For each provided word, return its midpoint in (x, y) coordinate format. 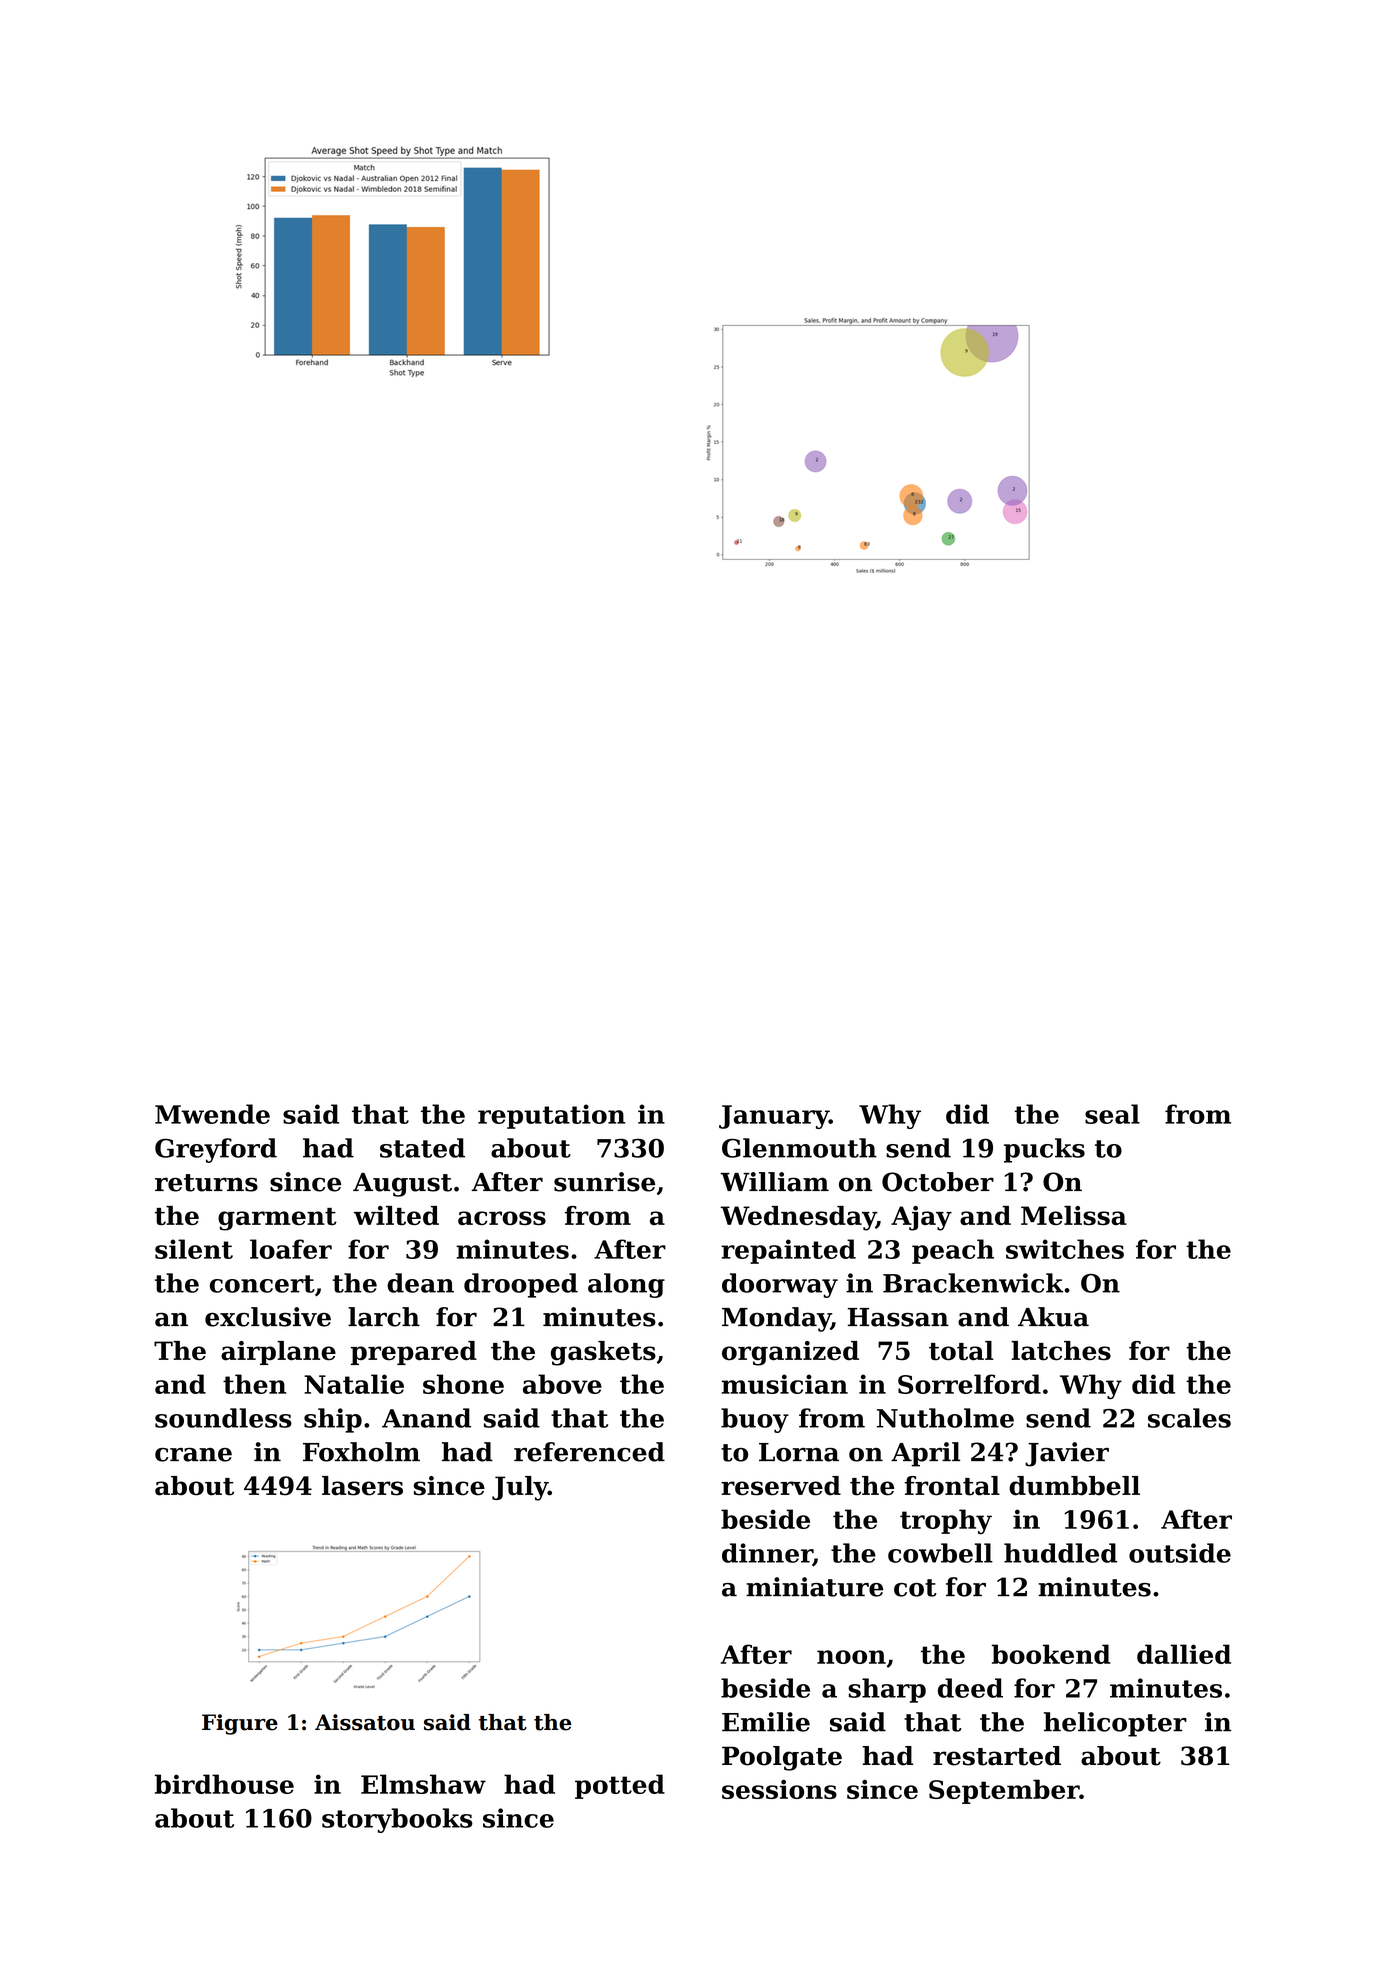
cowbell (940, 1553)
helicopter (1115, 1724)
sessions (779, 1789)
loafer (291, 1249)
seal (1112, 1114)
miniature (814, 1587)
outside (1180, 1553)
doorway (780, 1285)
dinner (767, 1554)
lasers (362, 1486)
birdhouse (224, 1784)
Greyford (216, 1150)
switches (1065, 1249)
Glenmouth (799, 1148)
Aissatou (365, 1722)
